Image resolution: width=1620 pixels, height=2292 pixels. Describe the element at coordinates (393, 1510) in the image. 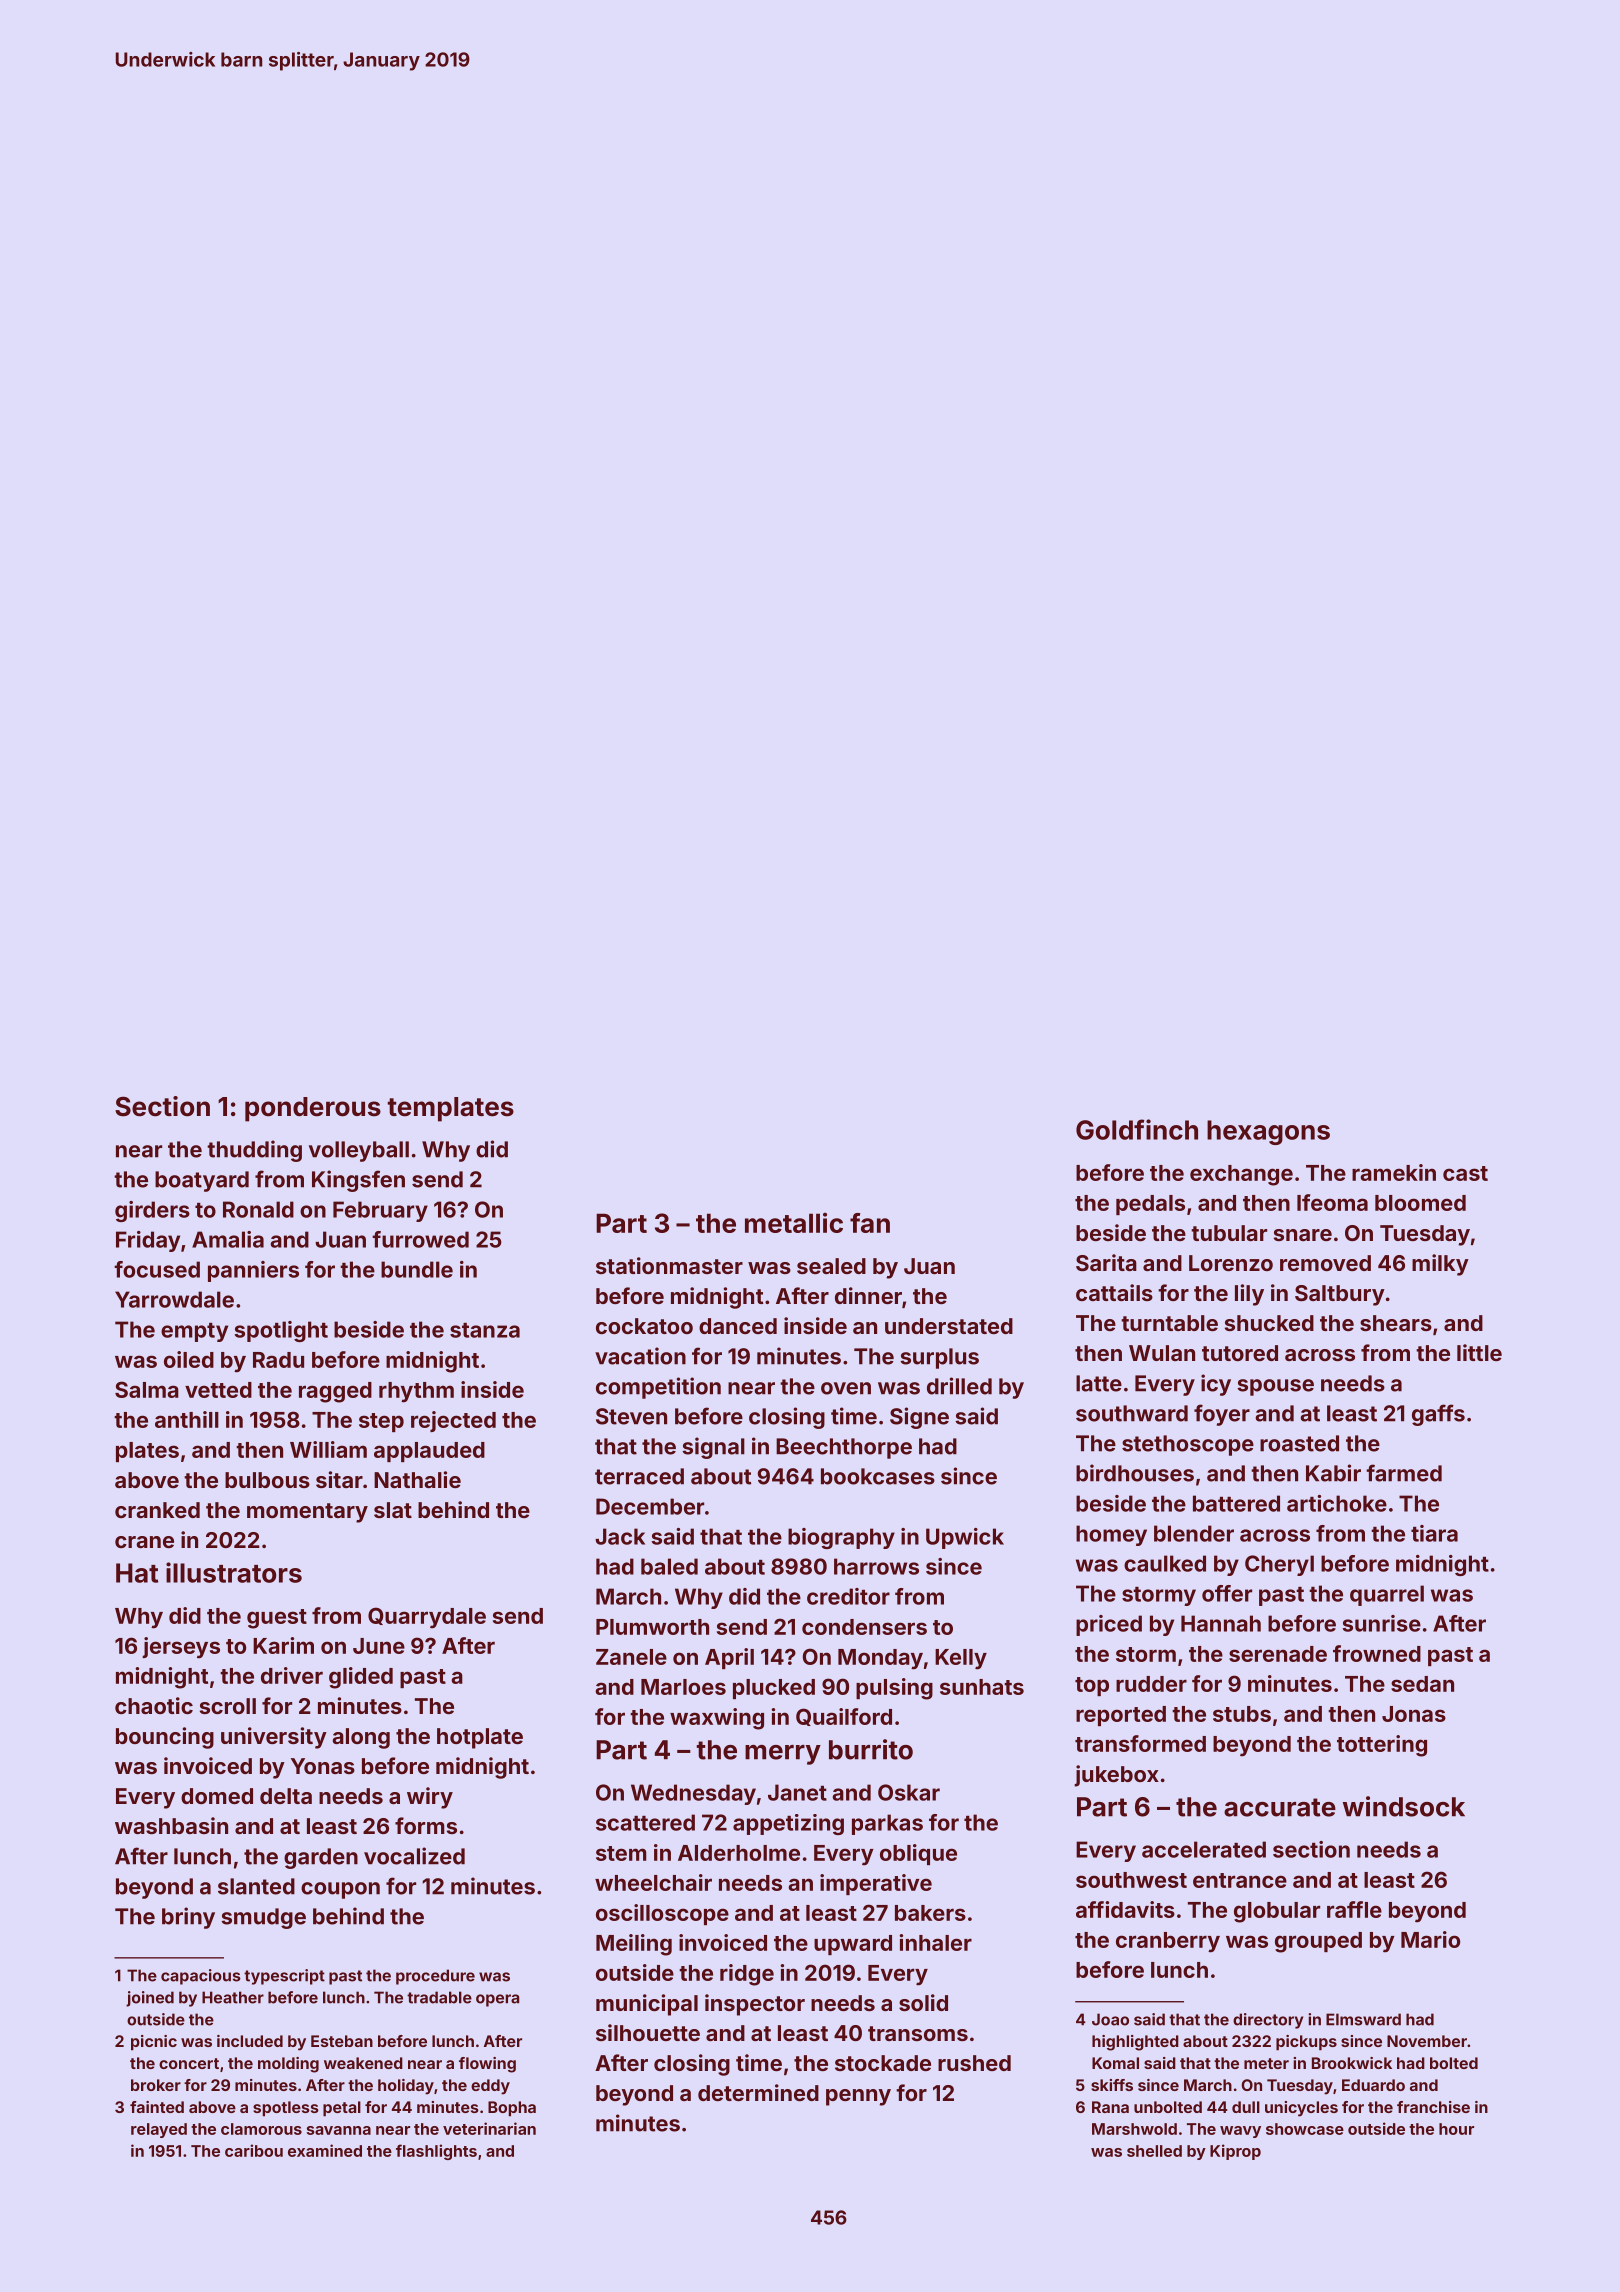

I see `slat` at that location.
